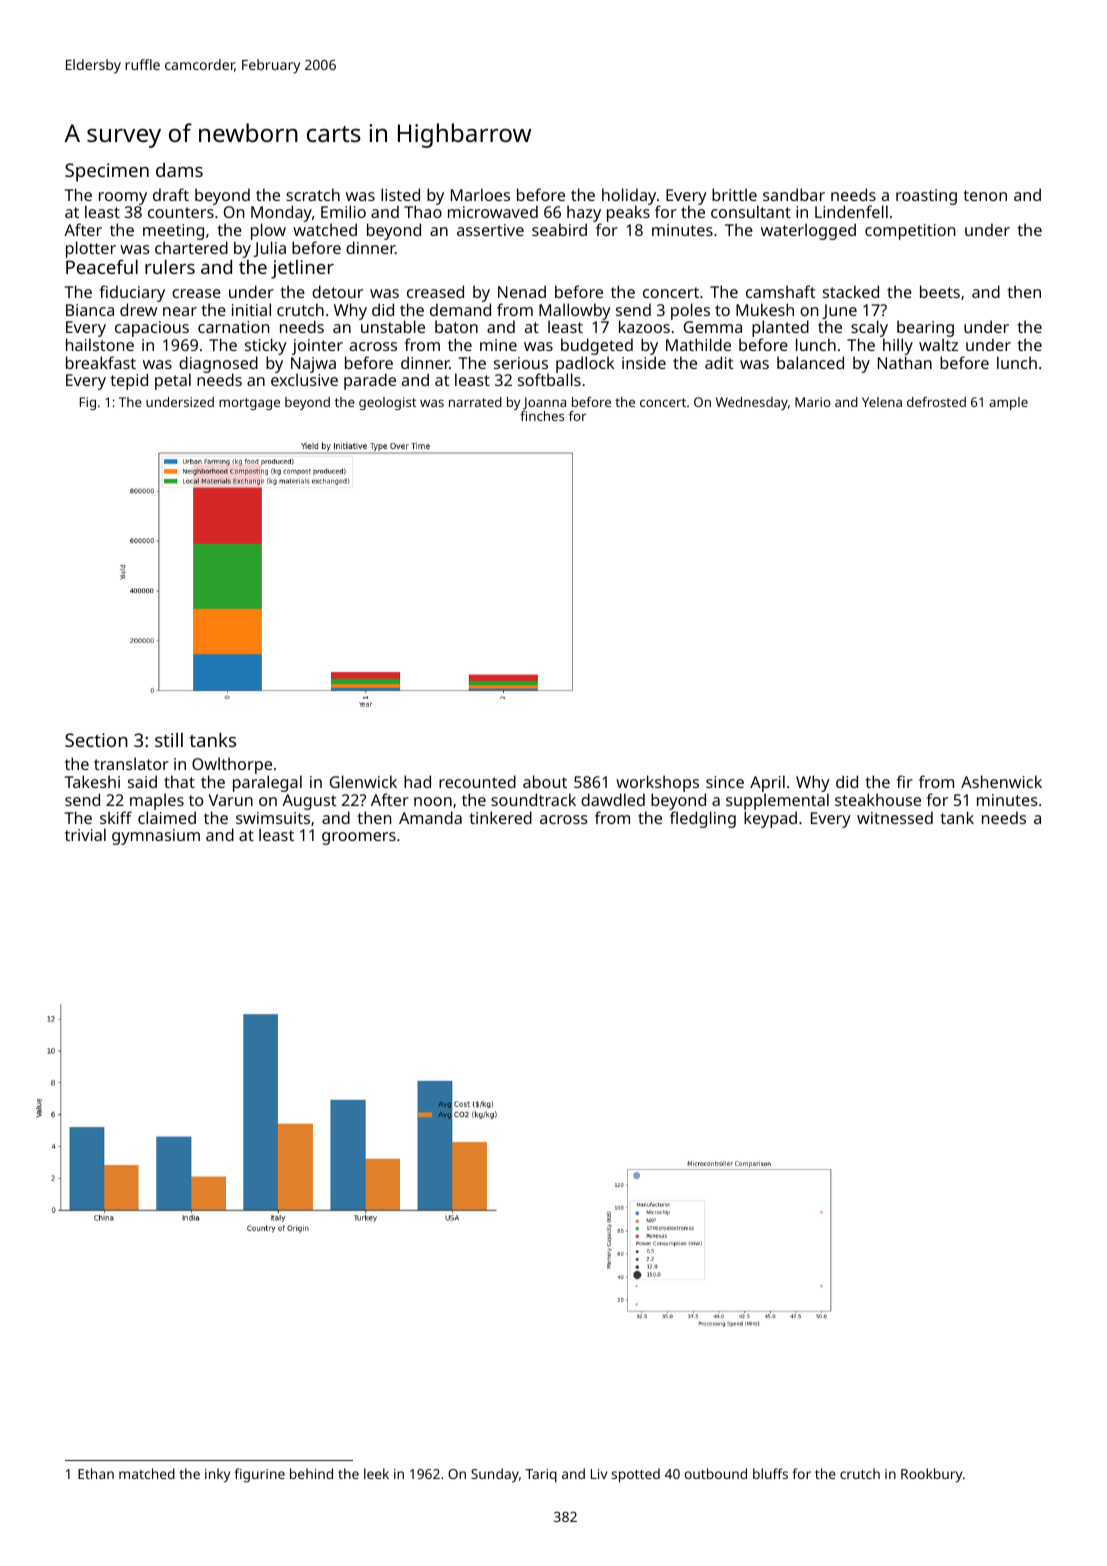 Image resolution: width=1107 pixels, height=1566 pixels. Describe the element at coordinates (85, 834) in the screenshot. I see `trivial` at that location.
